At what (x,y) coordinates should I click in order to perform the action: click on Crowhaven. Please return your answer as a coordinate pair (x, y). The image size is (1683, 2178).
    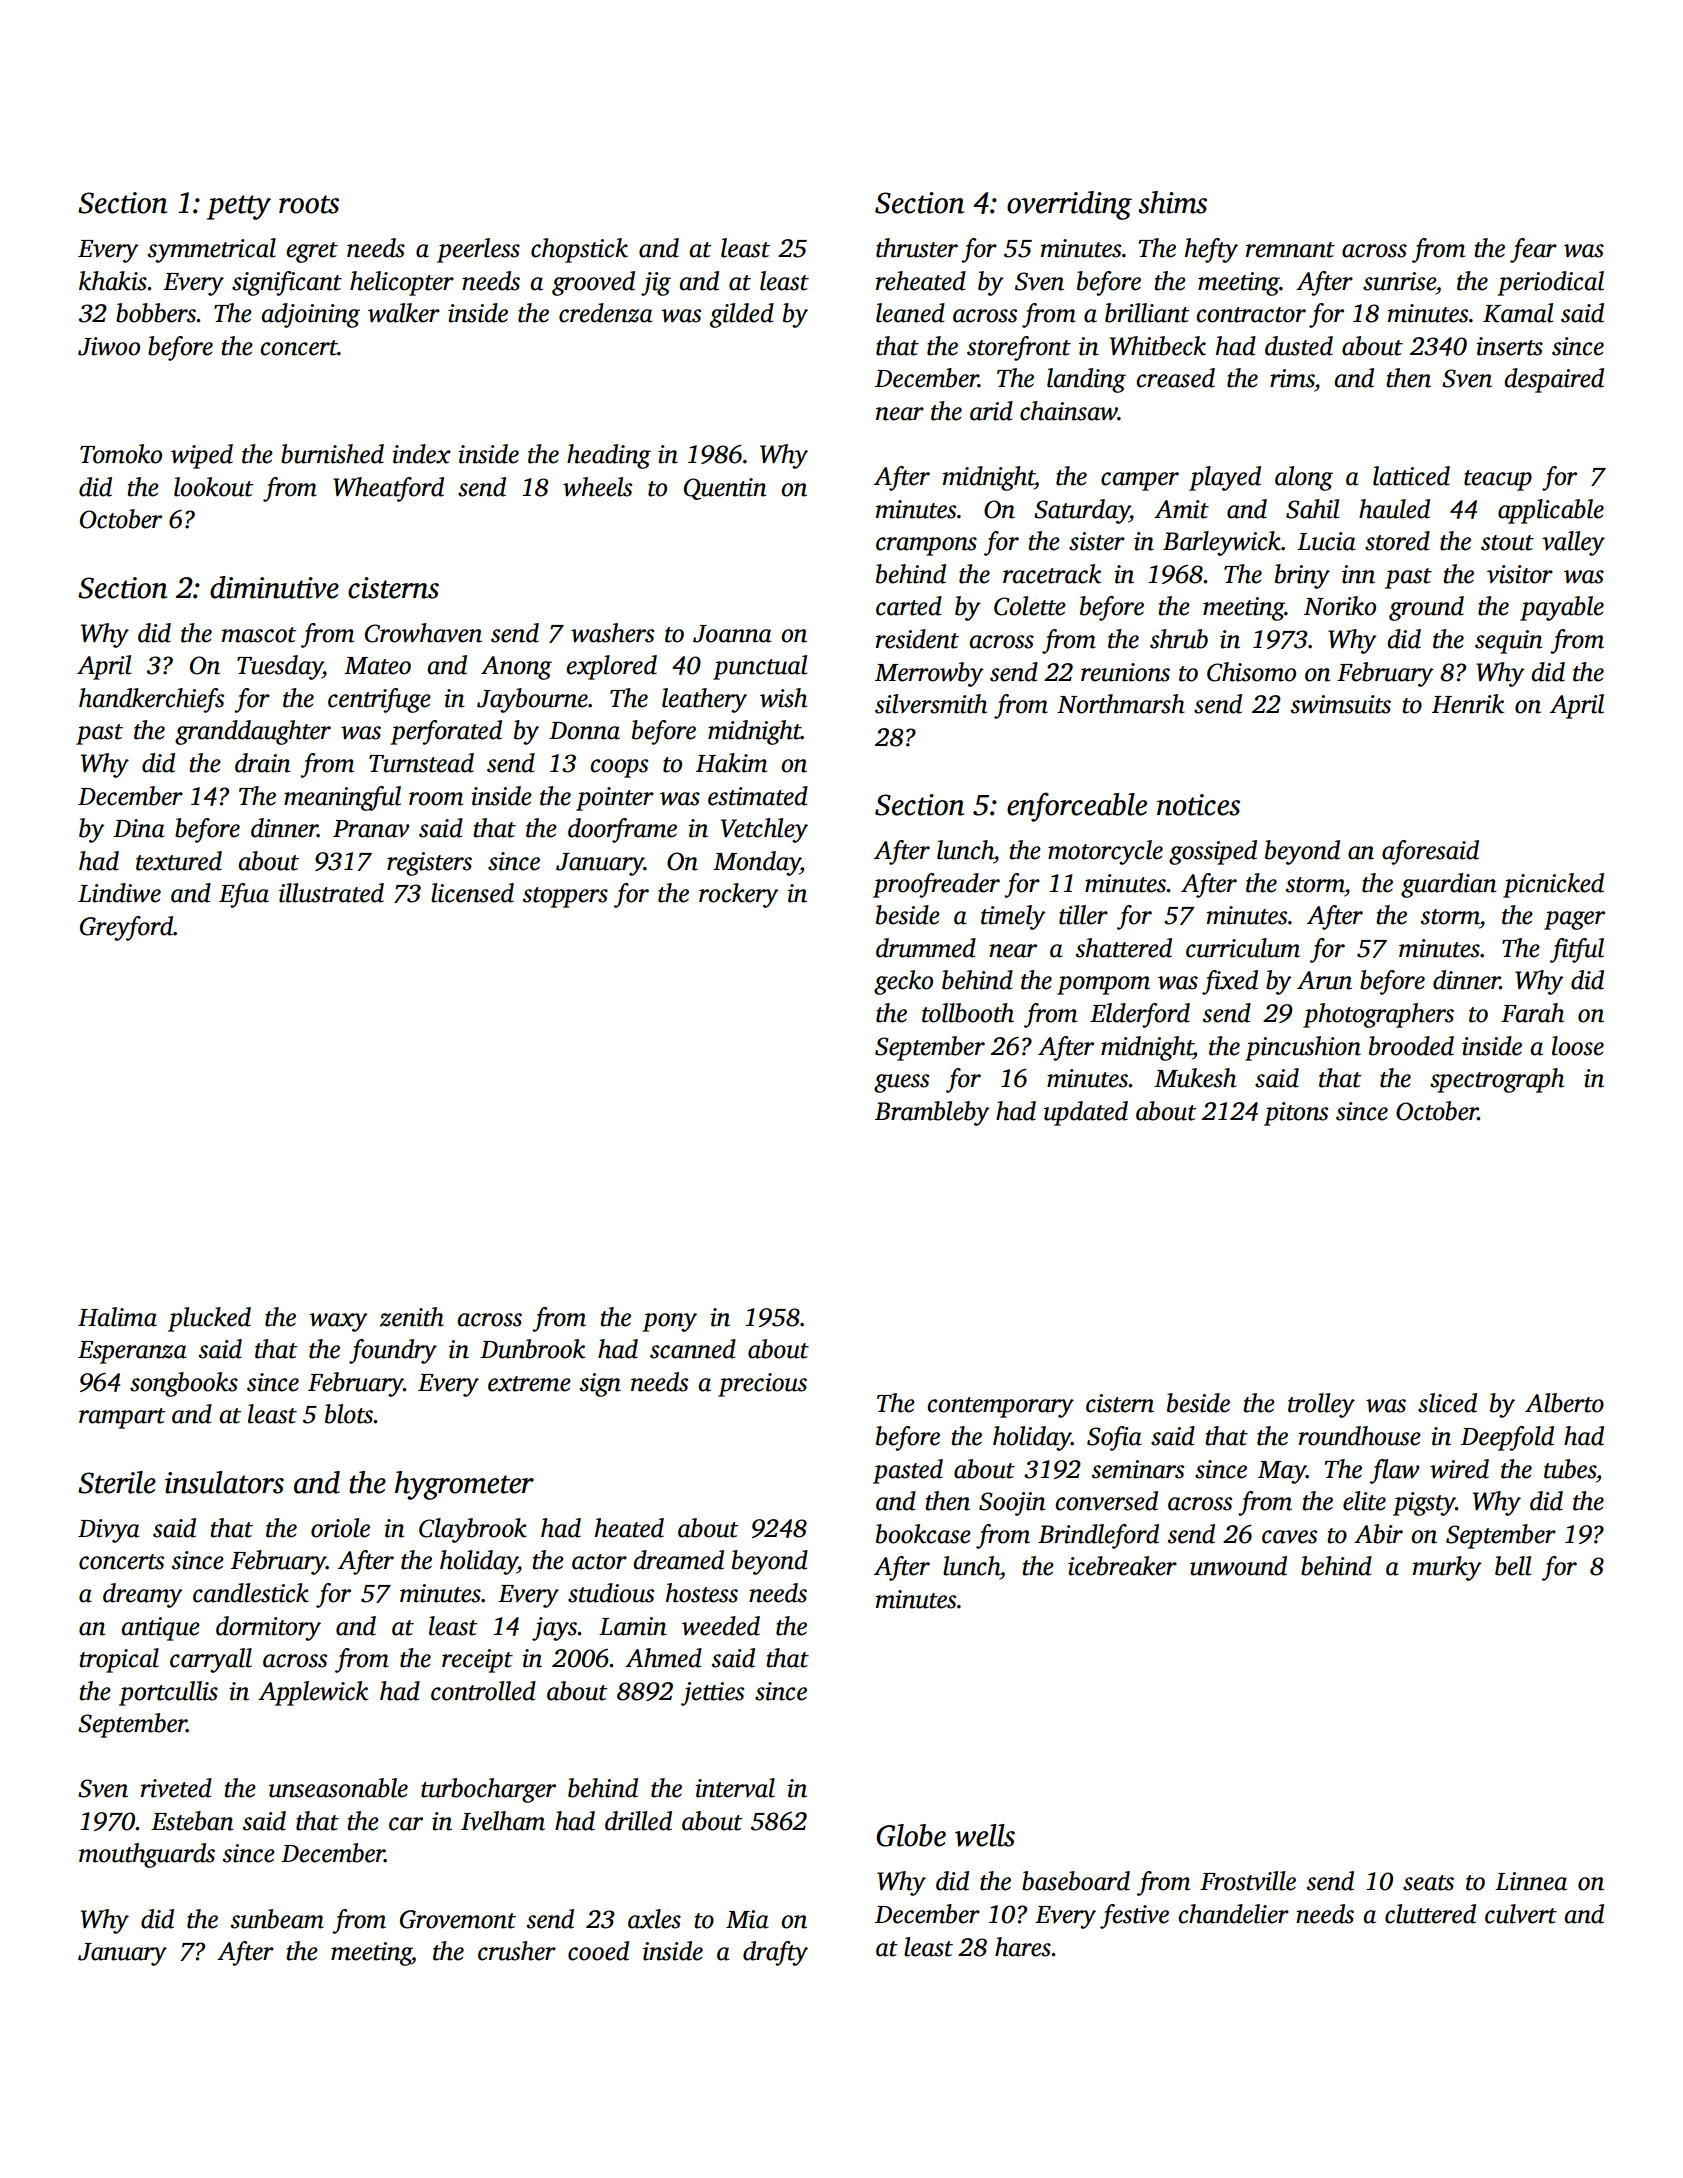
    Looking at the image, I should click on (423, 633).
